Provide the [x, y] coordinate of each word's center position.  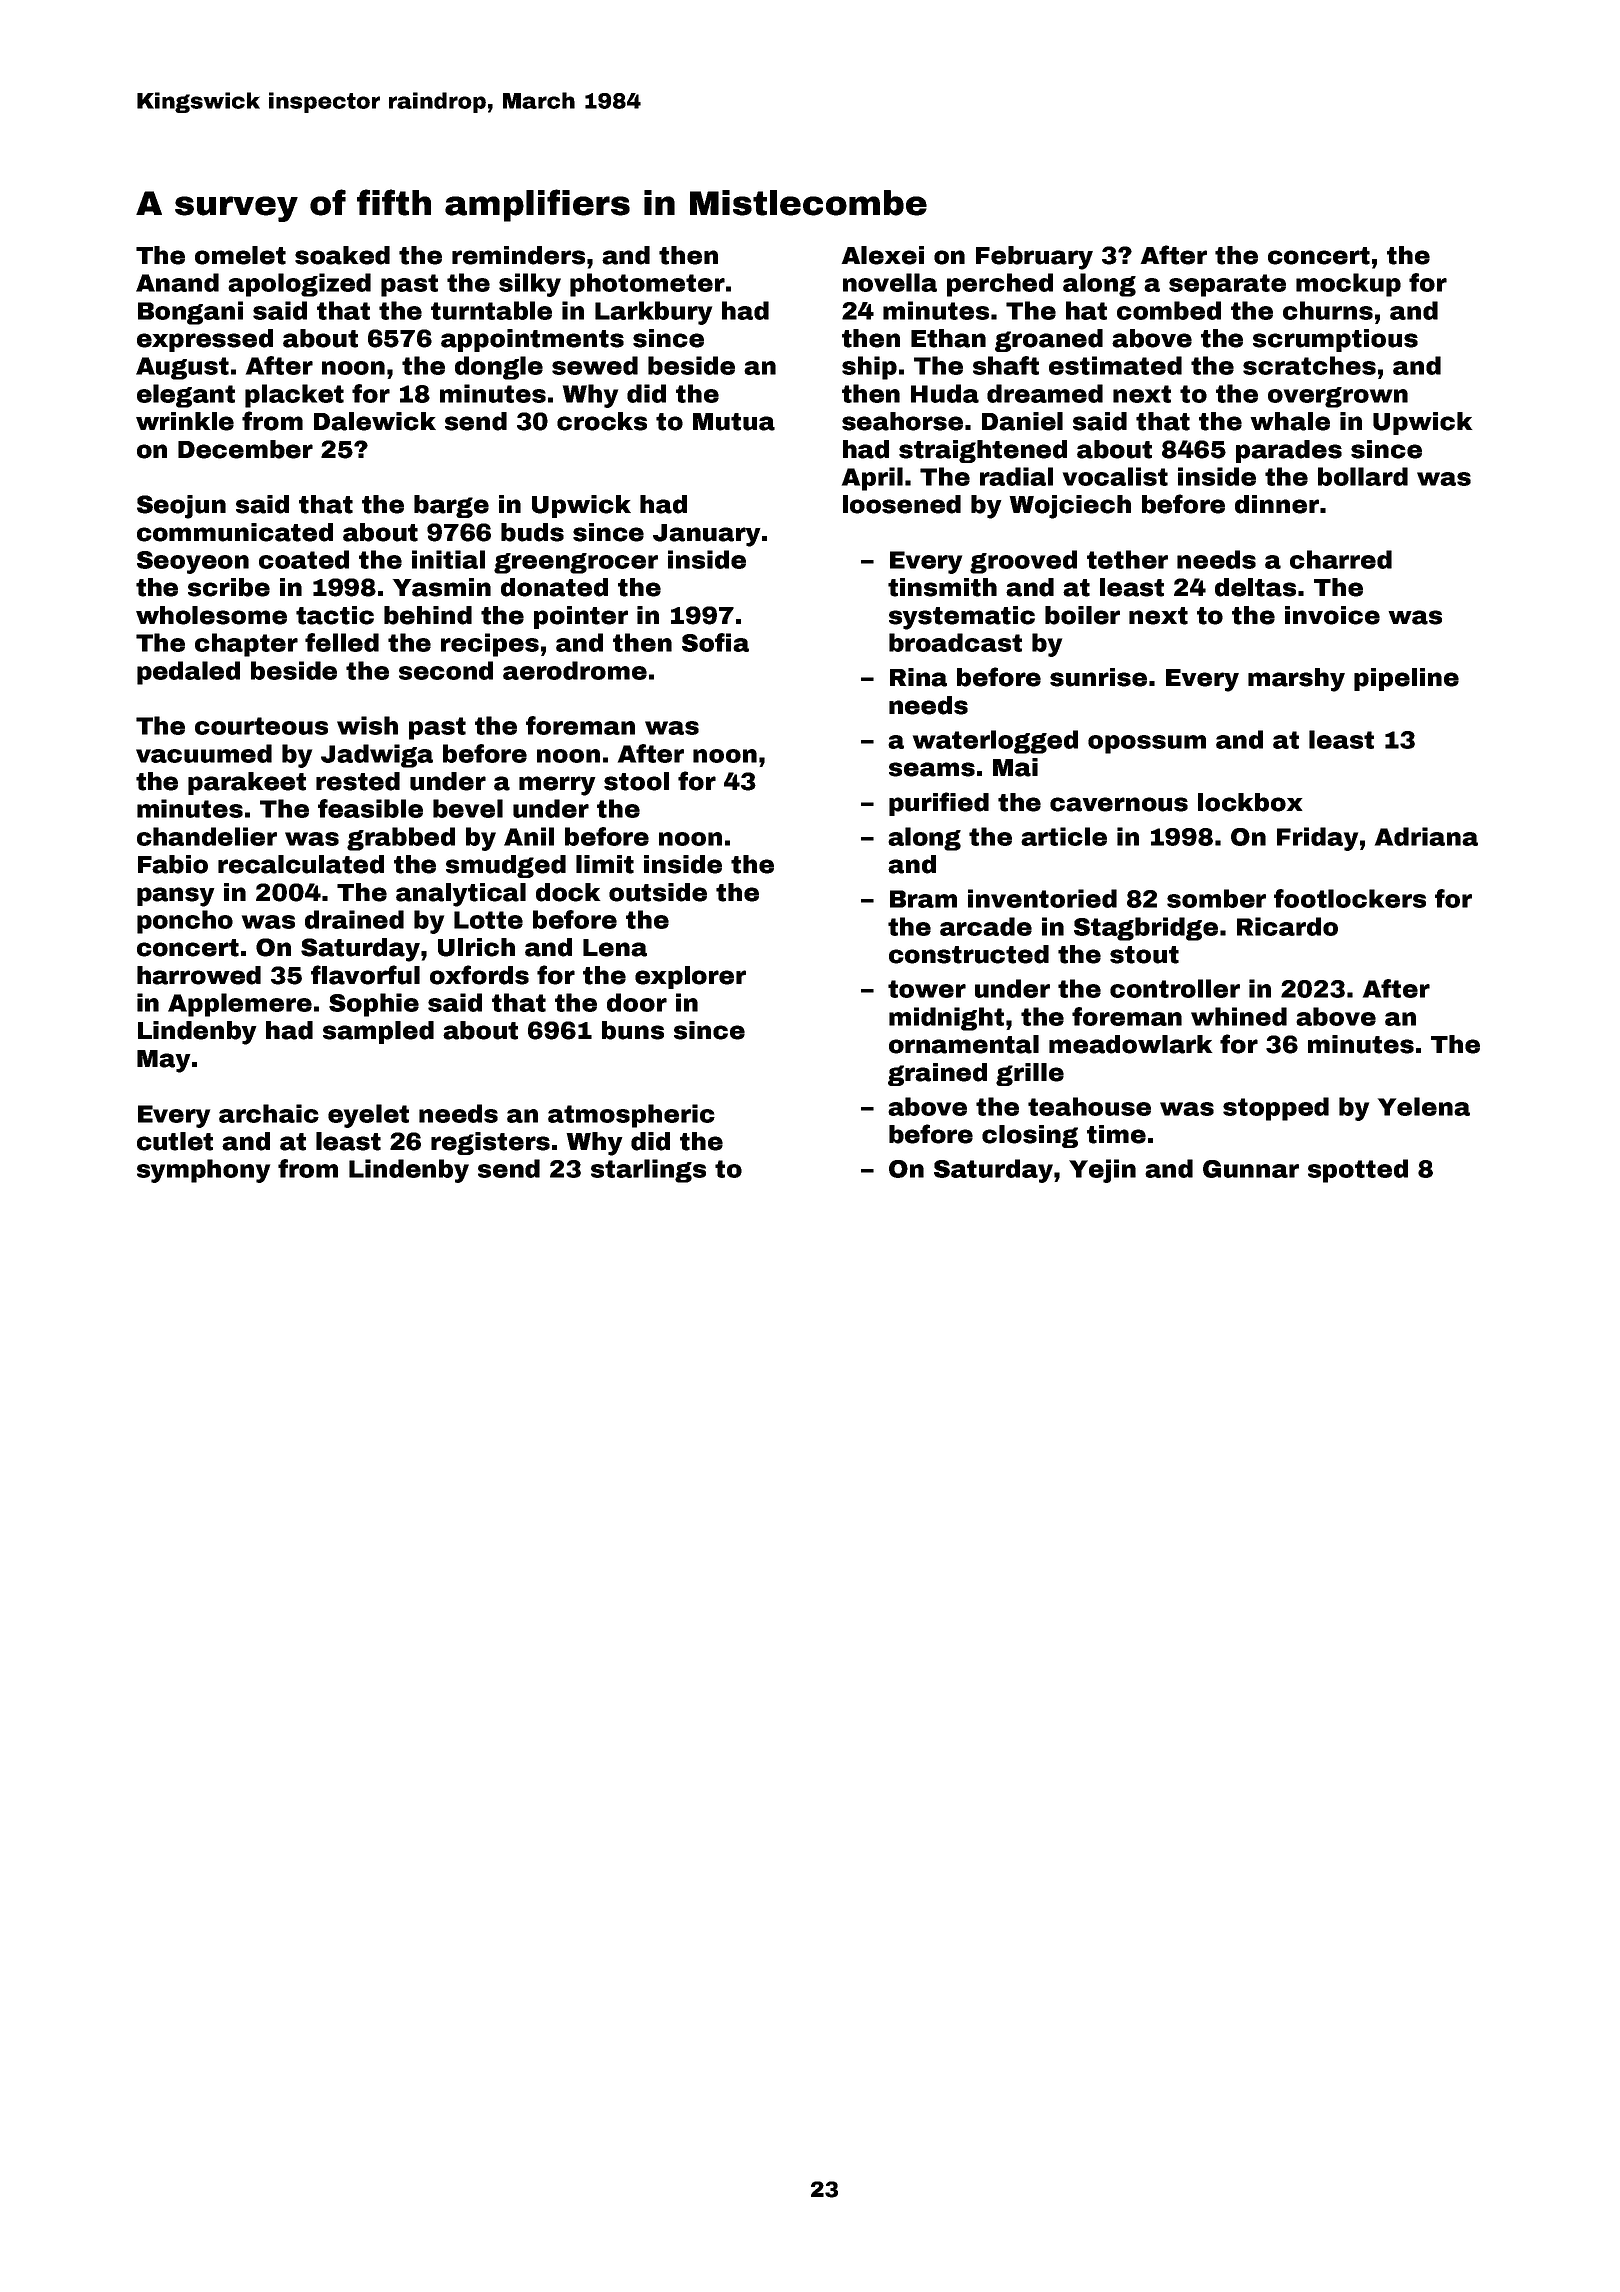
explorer [690, 977]
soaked [342, 255]
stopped [1276, 1109]
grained [937, 1074]
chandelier [207, 836]
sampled [378, 1032]
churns [1328, 310]
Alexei [882, 255]
